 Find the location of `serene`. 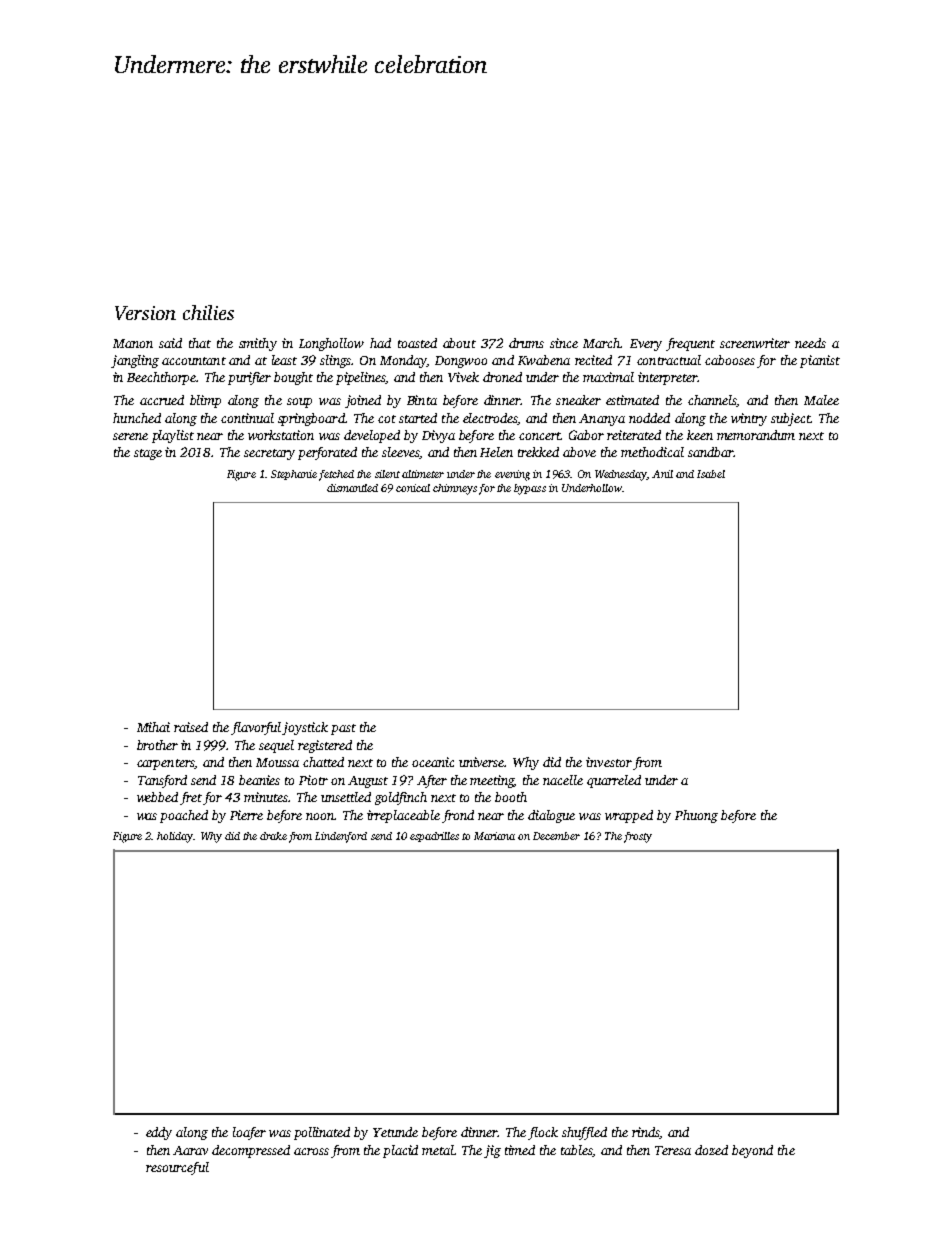

serene is located at coordinates (130, 436).
